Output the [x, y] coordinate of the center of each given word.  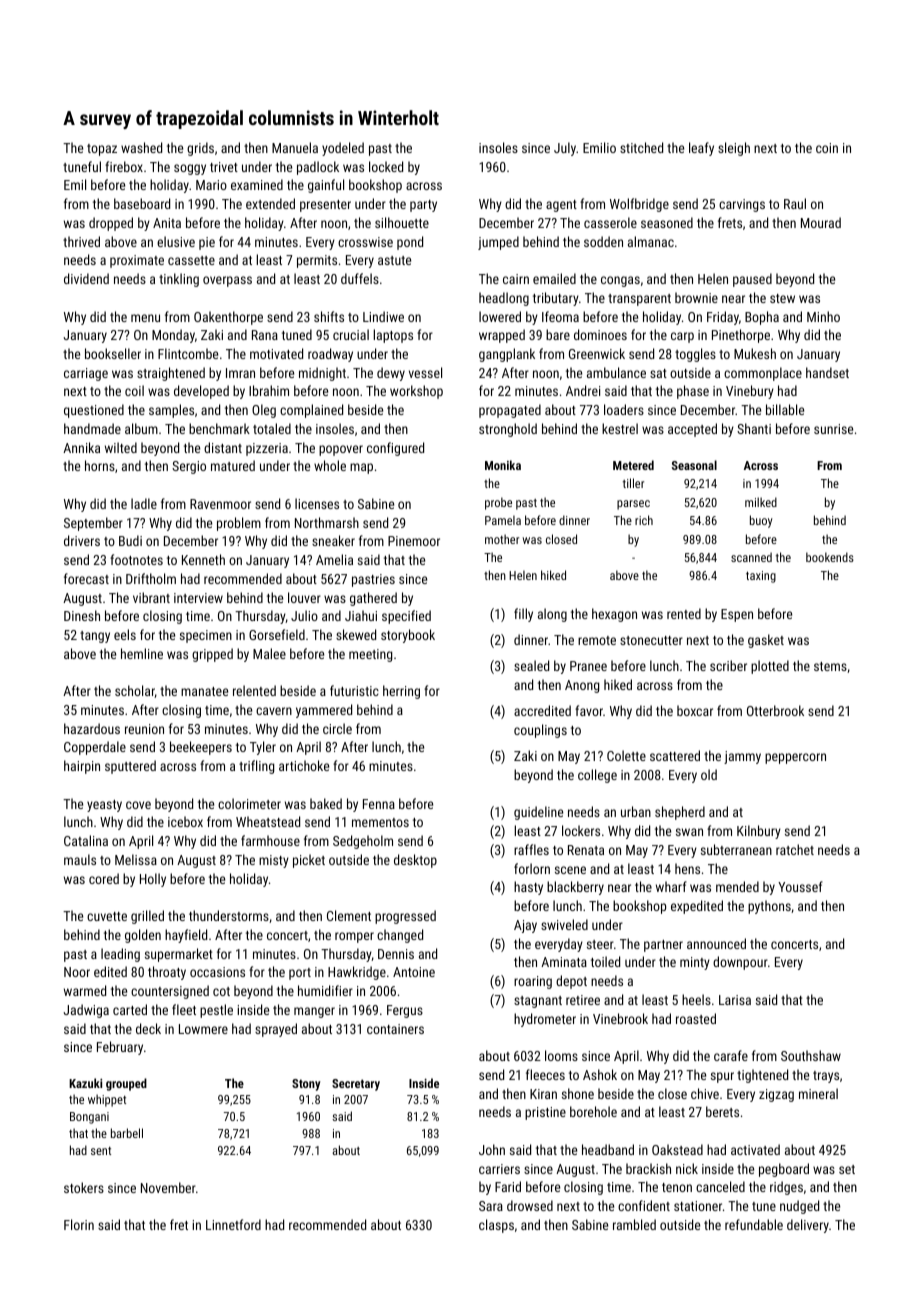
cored [104, 878]
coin [827, 148]
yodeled [343, 149]
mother [502, 539]
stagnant [538, 1002]
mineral [818, 1093]
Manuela [295, 147]
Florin [79, 1224]
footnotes [136, 559]
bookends [830, 557]
